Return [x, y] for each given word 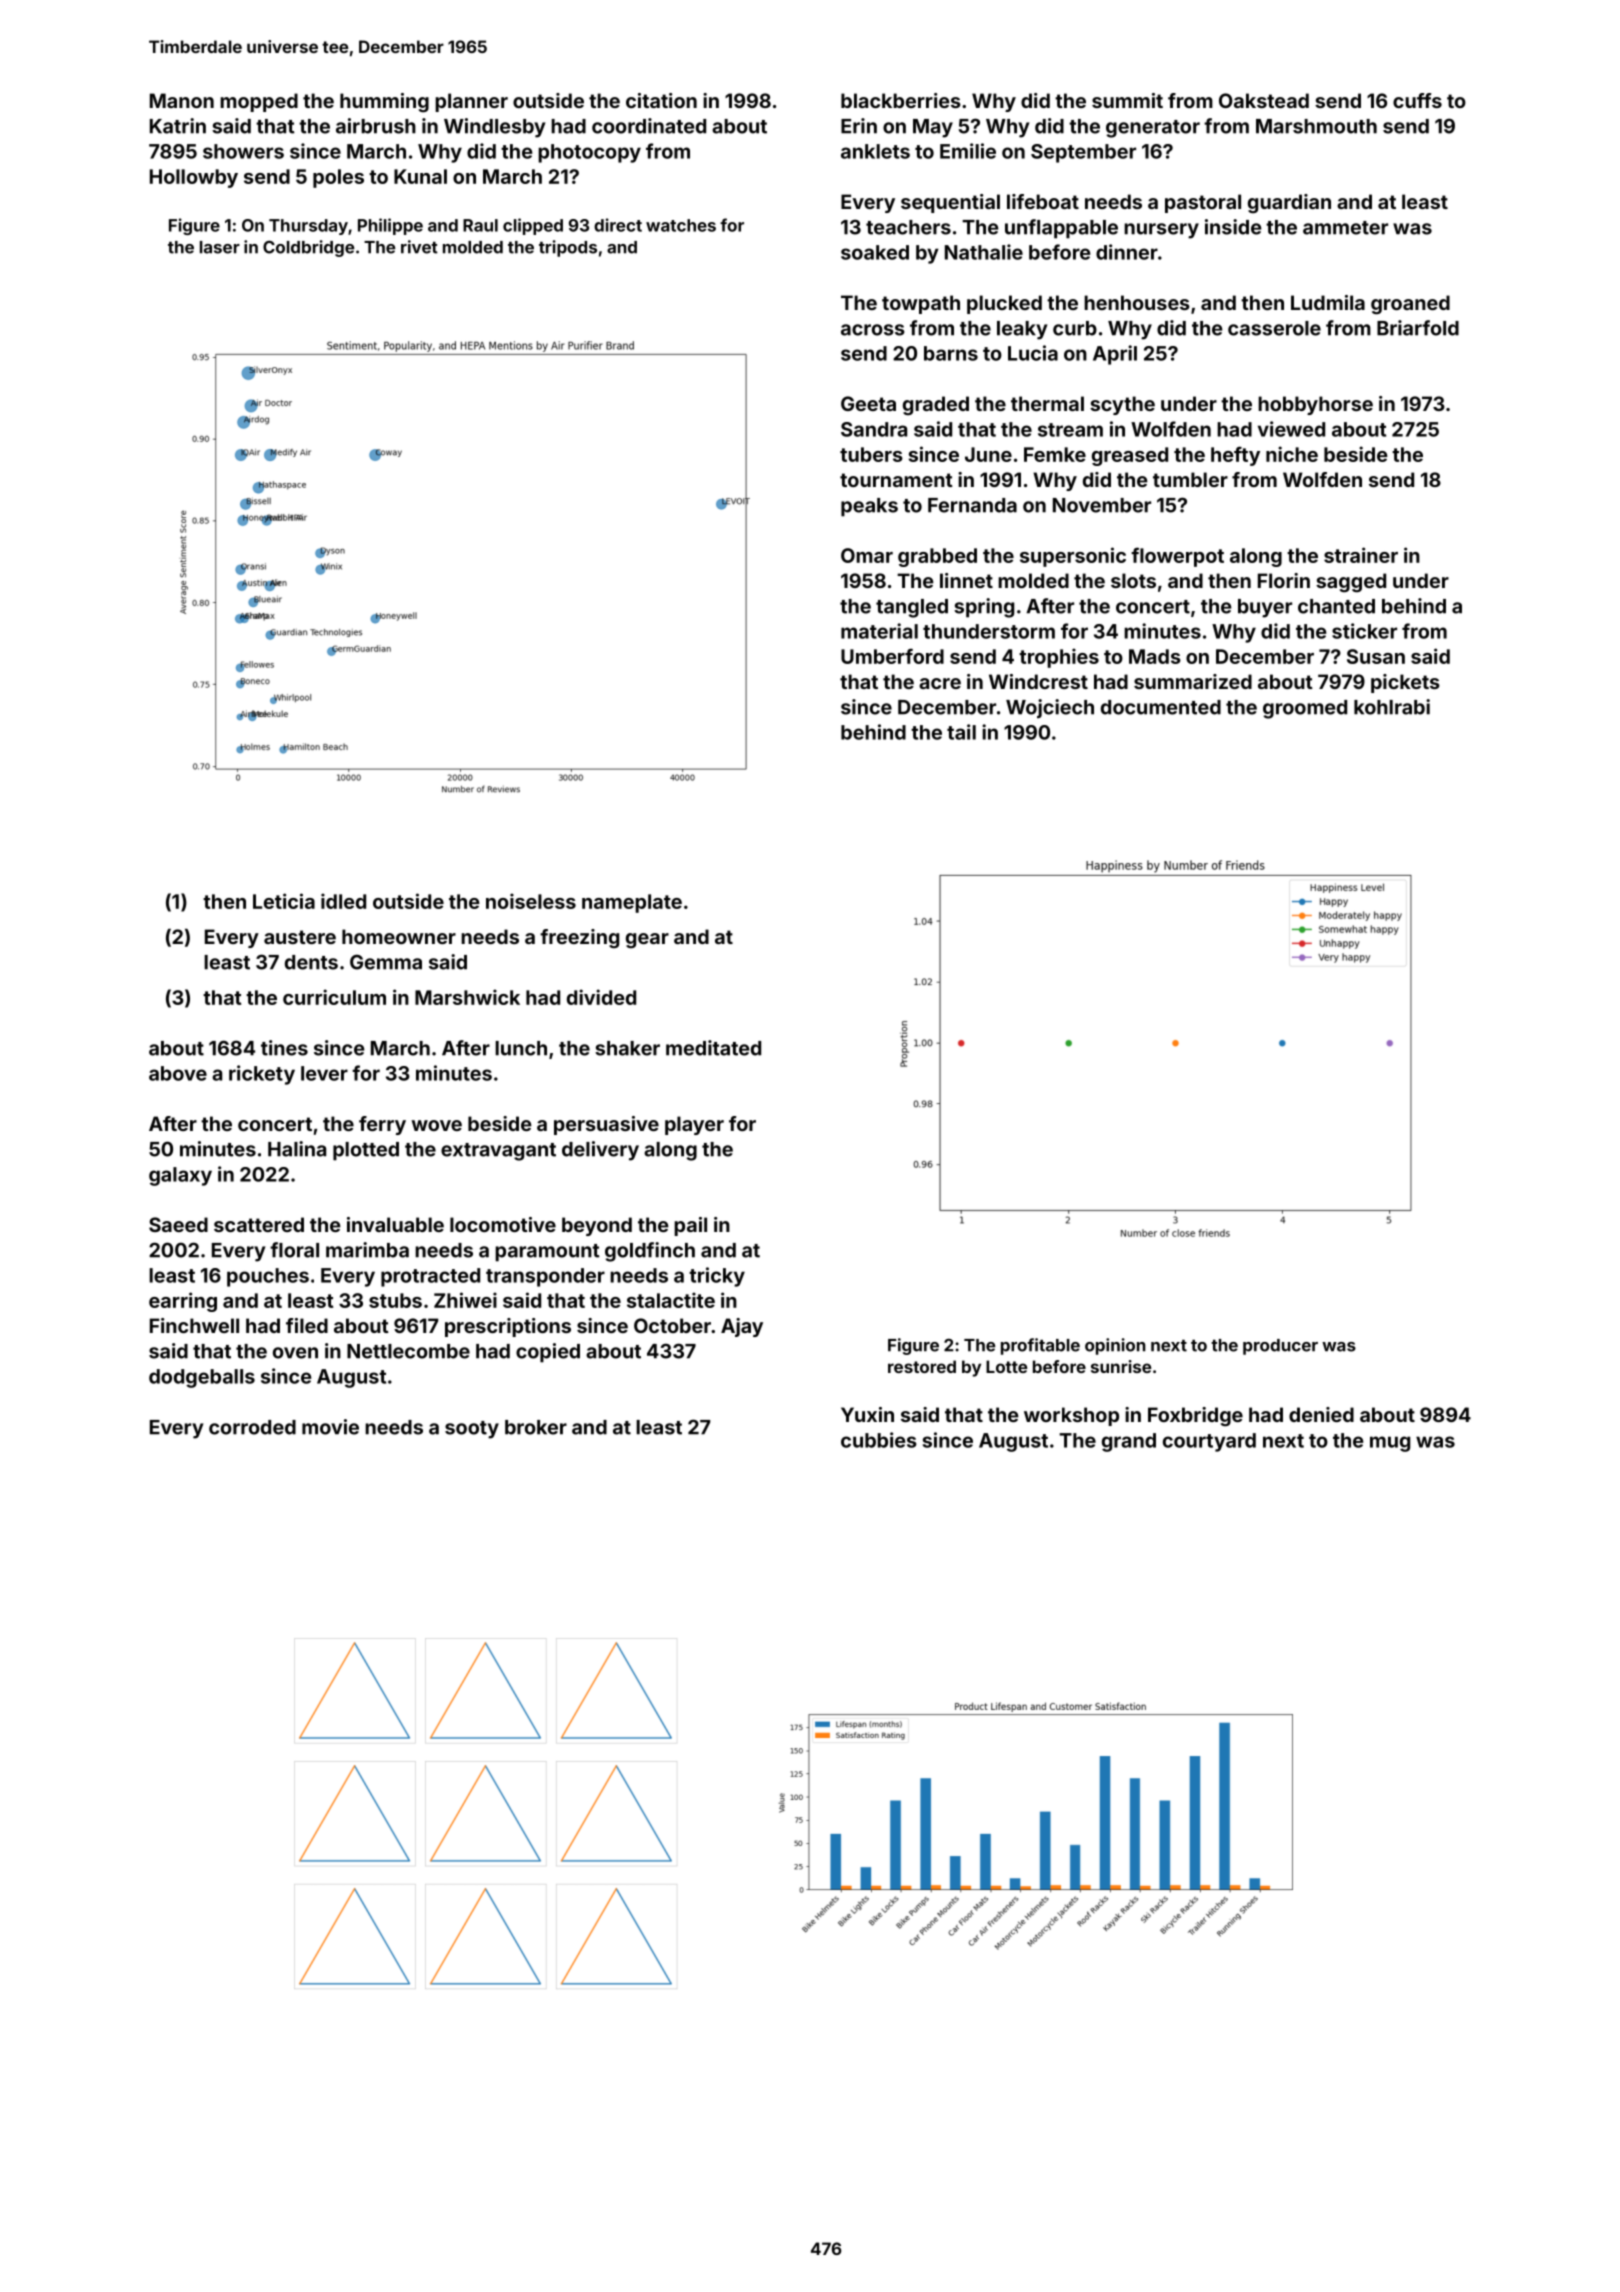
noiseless [531, 901]
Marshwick [467, 997]
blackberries [901, 100]
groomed [1305, 709]
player [694, 1125]
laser [220, 247]
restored [922, 1366]
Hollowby [194, 178]
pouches [268, 1277]
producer [1280, 1347]
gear [647, 940]
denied [1321, 1414]
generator [1153, 129]
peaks [869, 507]
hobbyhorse [1315, 405]
